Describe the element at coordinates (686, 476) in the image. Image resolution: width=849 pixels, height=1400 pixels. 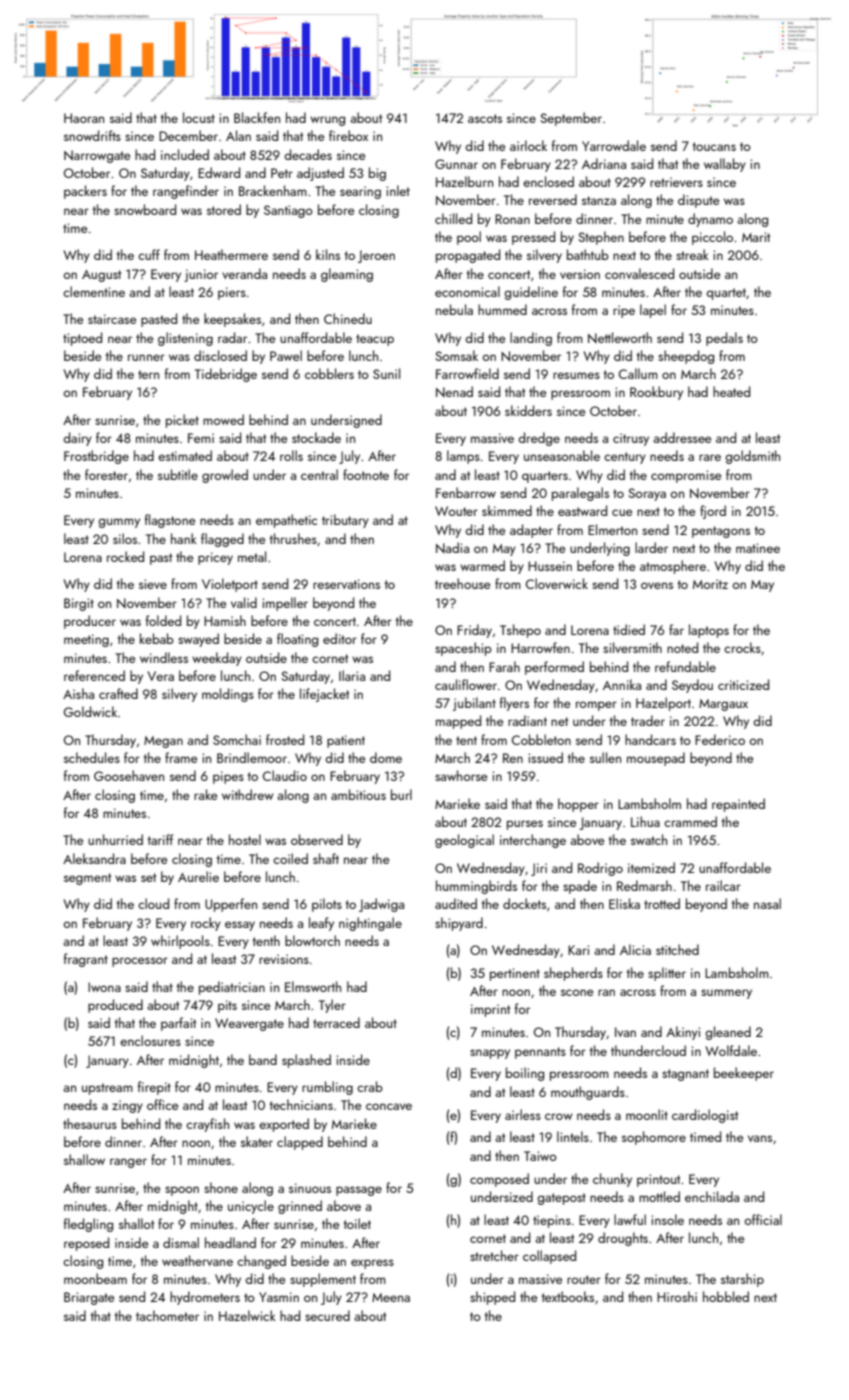
I see `compromise` at that location.
